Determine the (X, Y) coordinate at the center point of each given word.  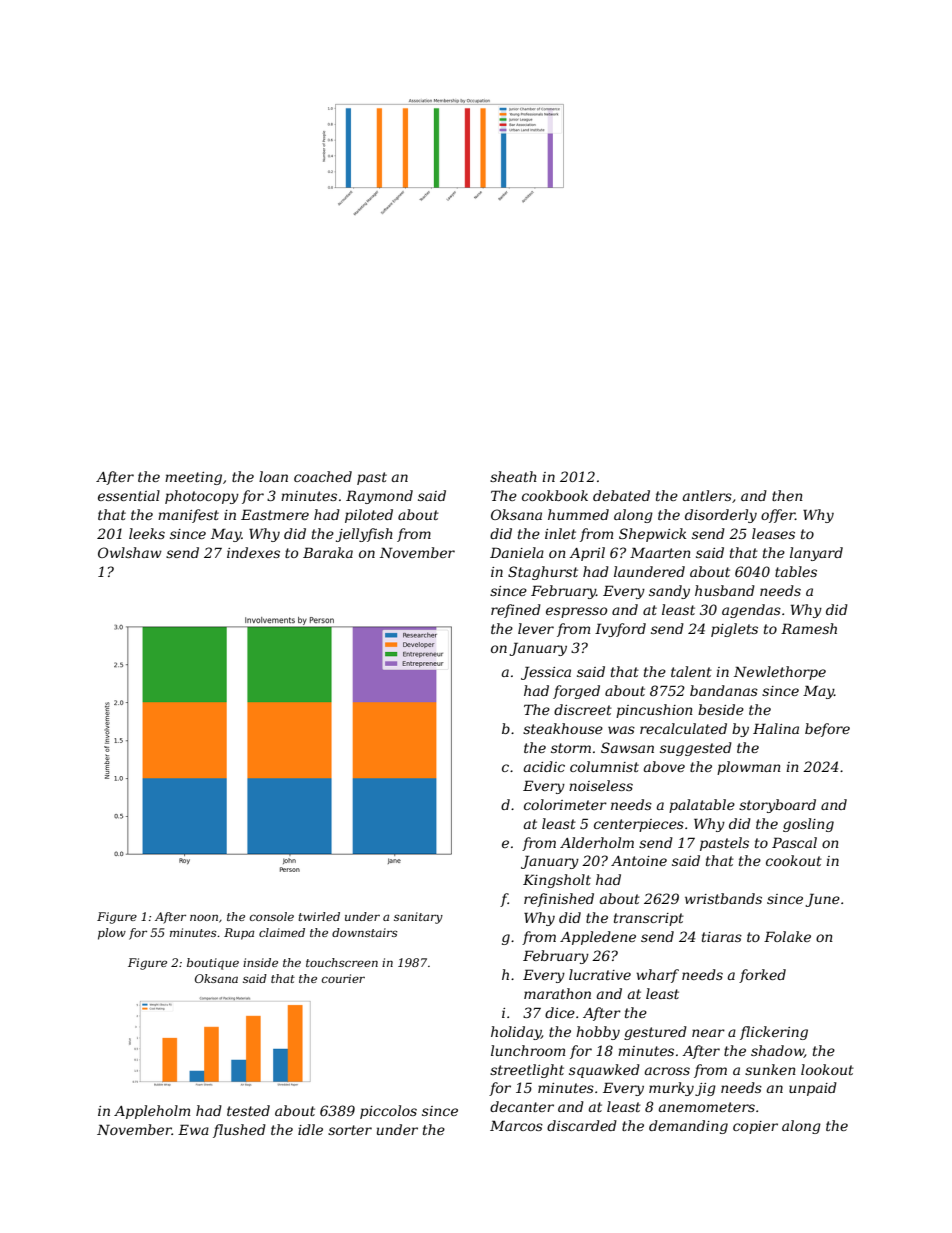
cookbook (555, 495)
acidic (544, 766)
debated (621, 495)
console (272, 916)
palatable (702, 806)
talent (691, 671)
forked (762, 976)
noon (204, 917)
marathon (557, 993)
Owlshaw (130, 552)
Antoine (639, 861)
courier (343, 978)
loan (273, 476)
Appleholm (152, 1112)
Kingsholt (557, 881)
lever (536, 628)
